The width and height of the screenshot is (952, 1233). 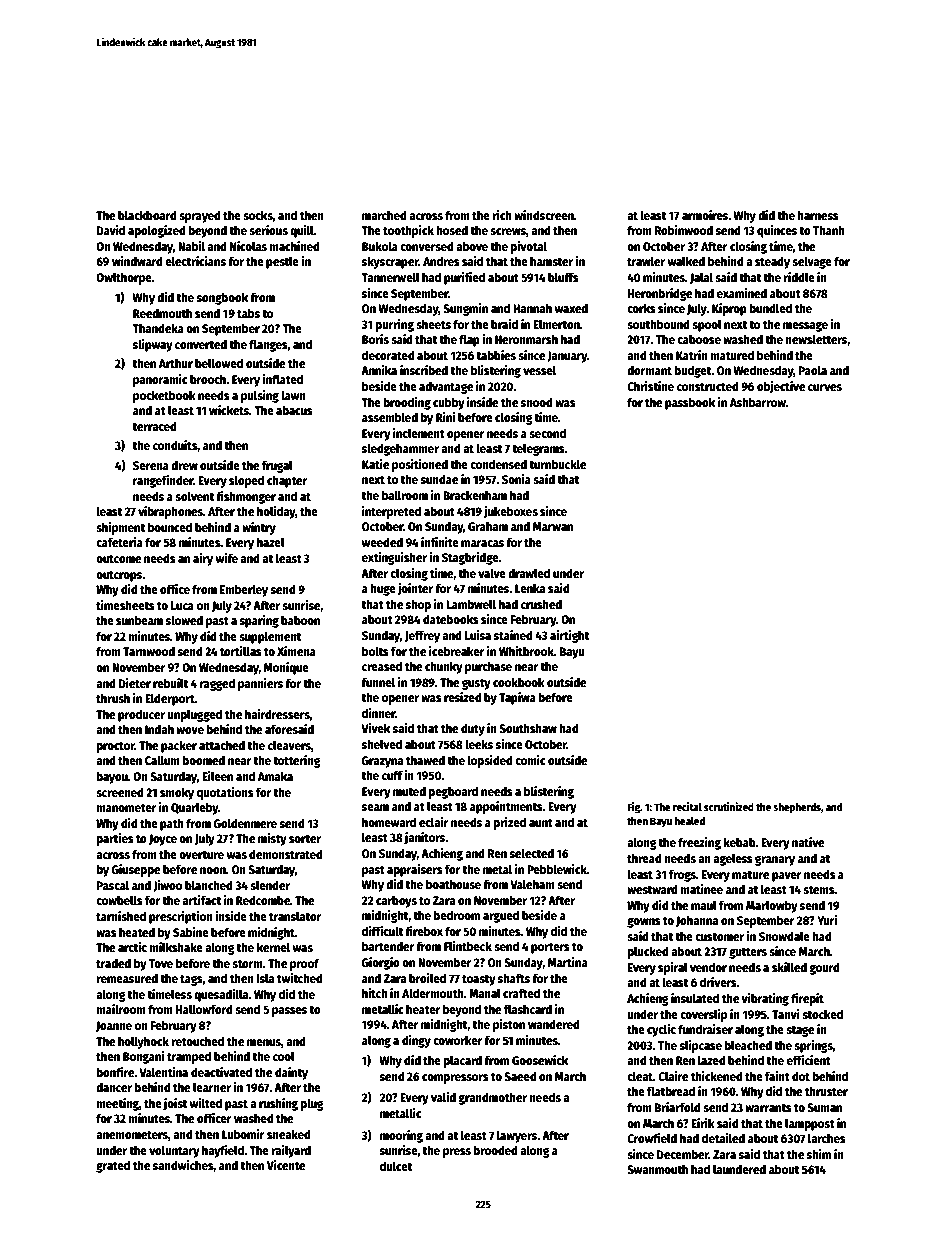 What do you see at coordinates (827, 920) in the screenshot?
I see `Yuri` at bounding box center [827, 920].
